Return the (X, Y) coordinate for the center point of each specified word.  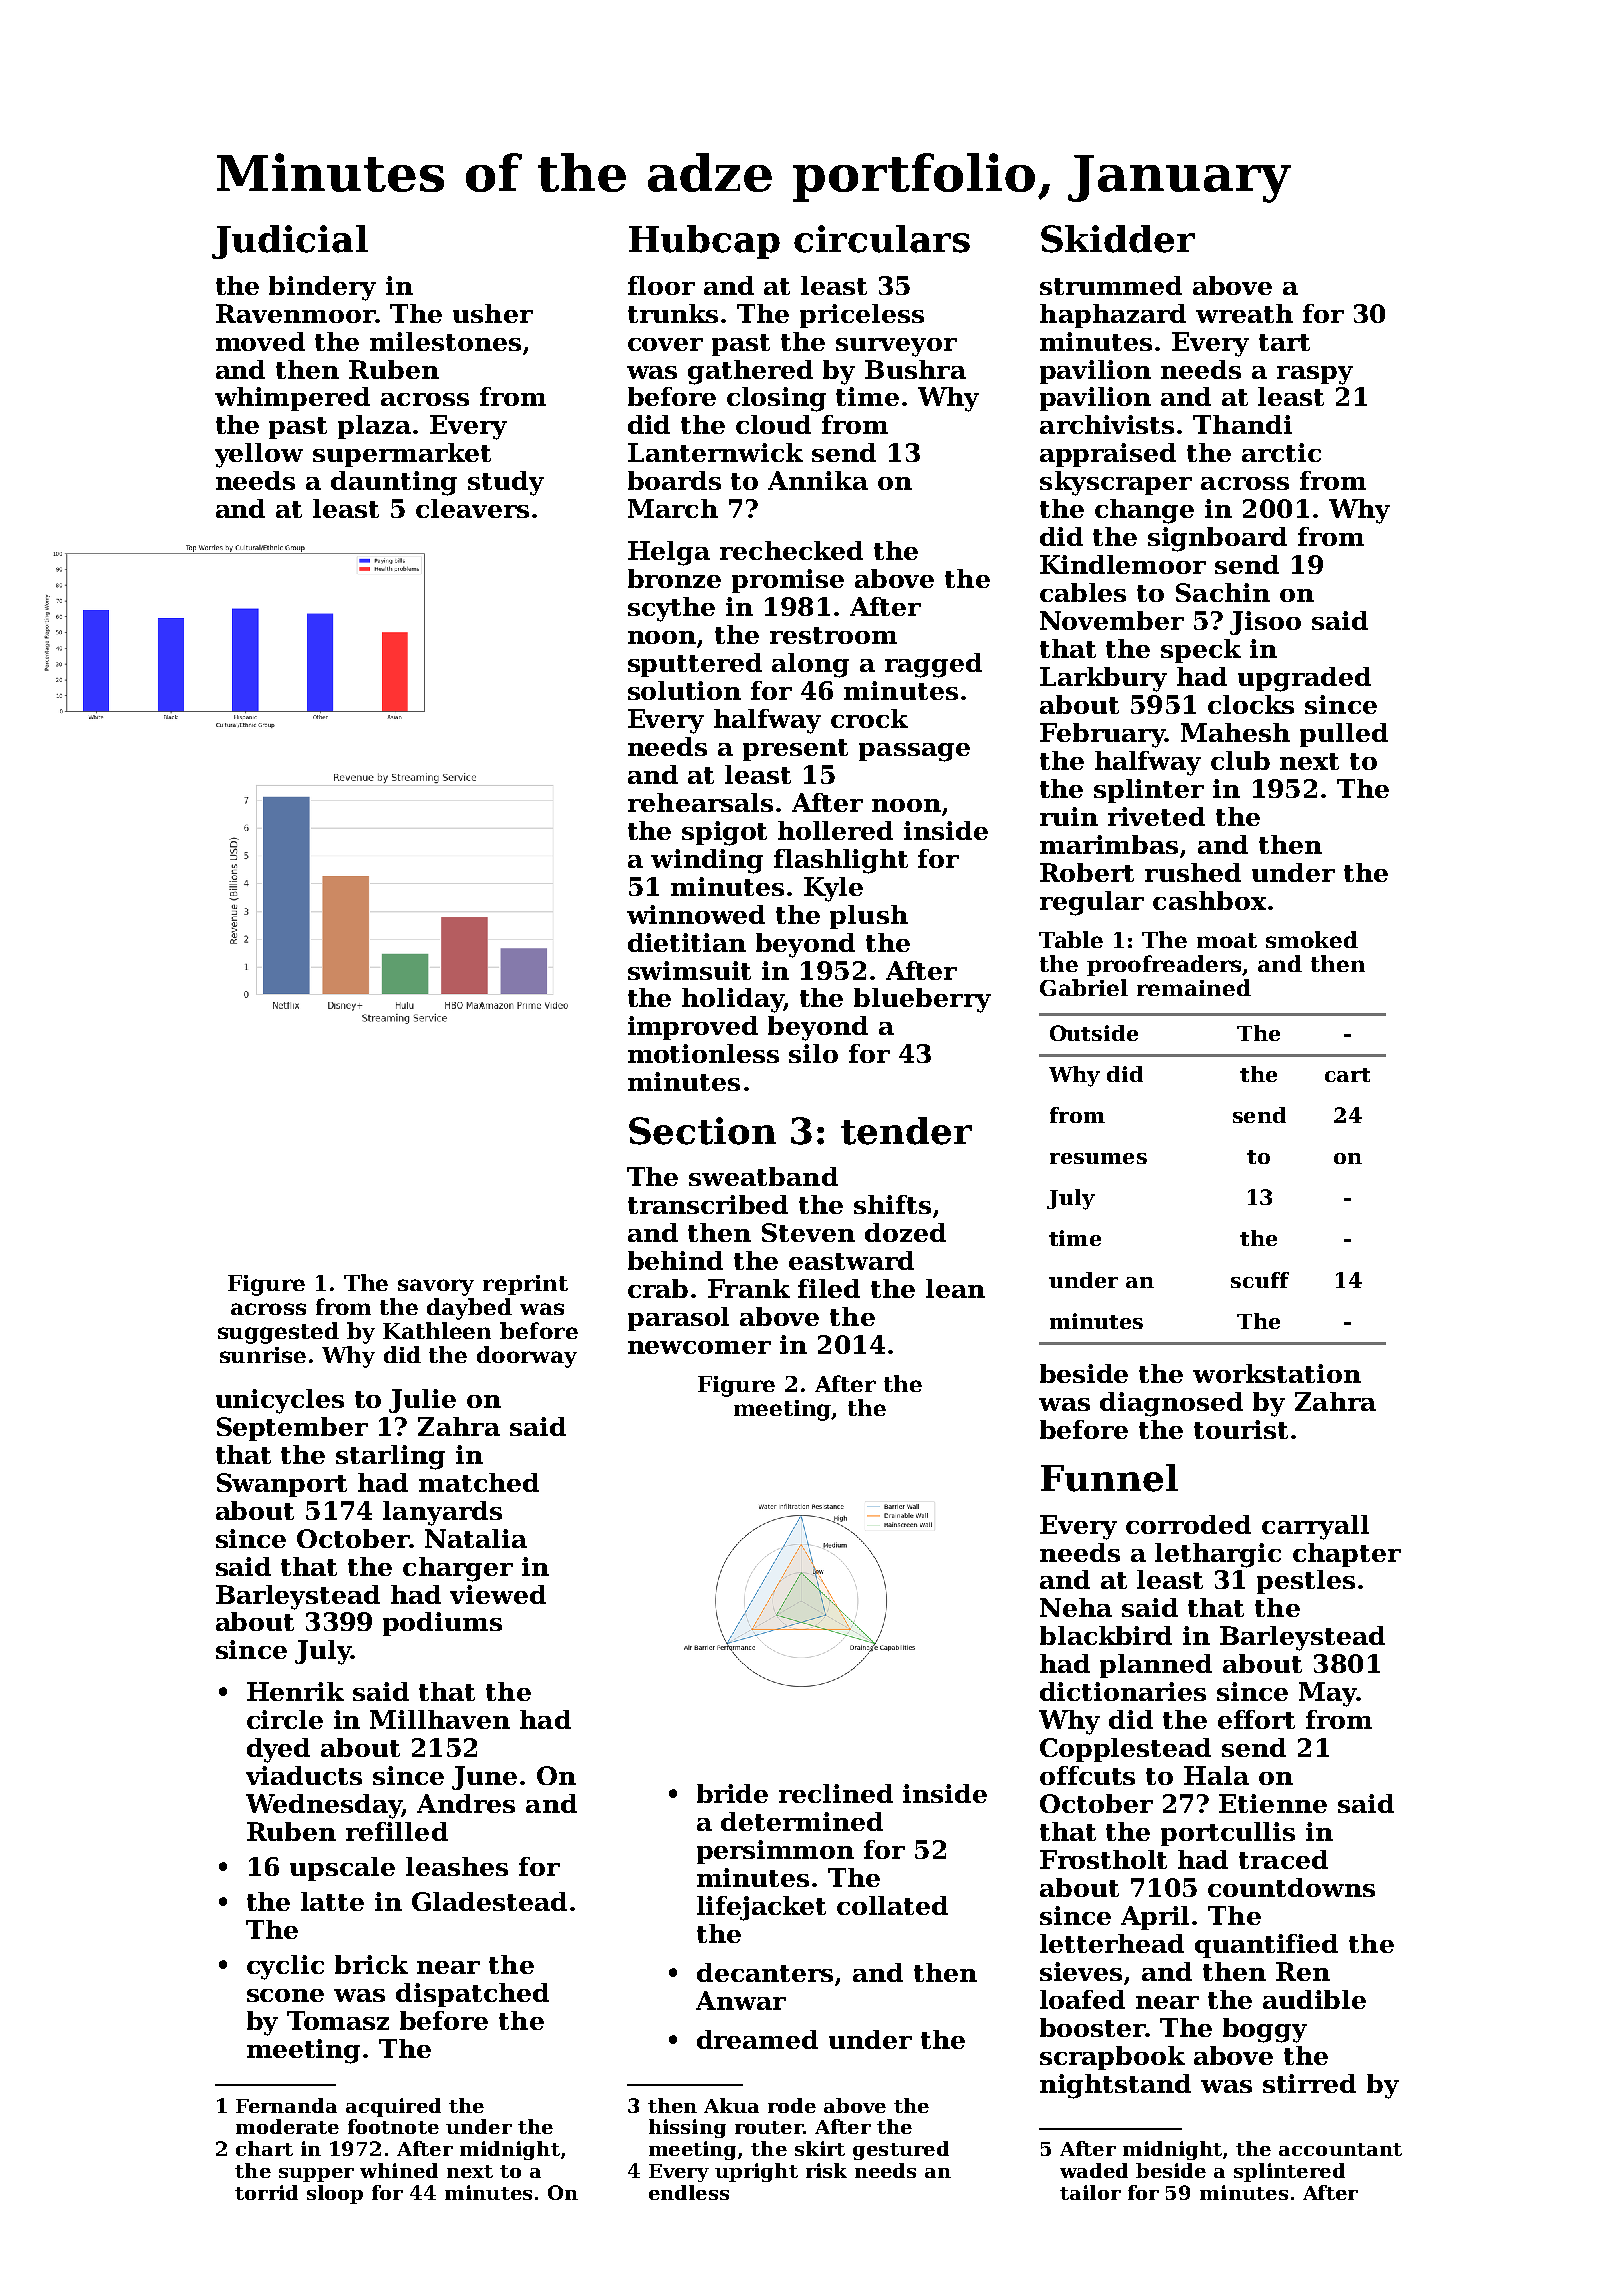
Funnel (1109, 1478)
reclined (836, 1793)
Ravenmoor (295, 313)
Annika (818, 480)
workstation (1277, 1373)
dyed (278, 1750)
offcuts (1087, 1775)
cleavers (472, 508)
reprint (525, 1285)
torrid (266, 2192)
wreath (1244, 313)
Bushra (915, 369)
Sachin (1223, 592)
